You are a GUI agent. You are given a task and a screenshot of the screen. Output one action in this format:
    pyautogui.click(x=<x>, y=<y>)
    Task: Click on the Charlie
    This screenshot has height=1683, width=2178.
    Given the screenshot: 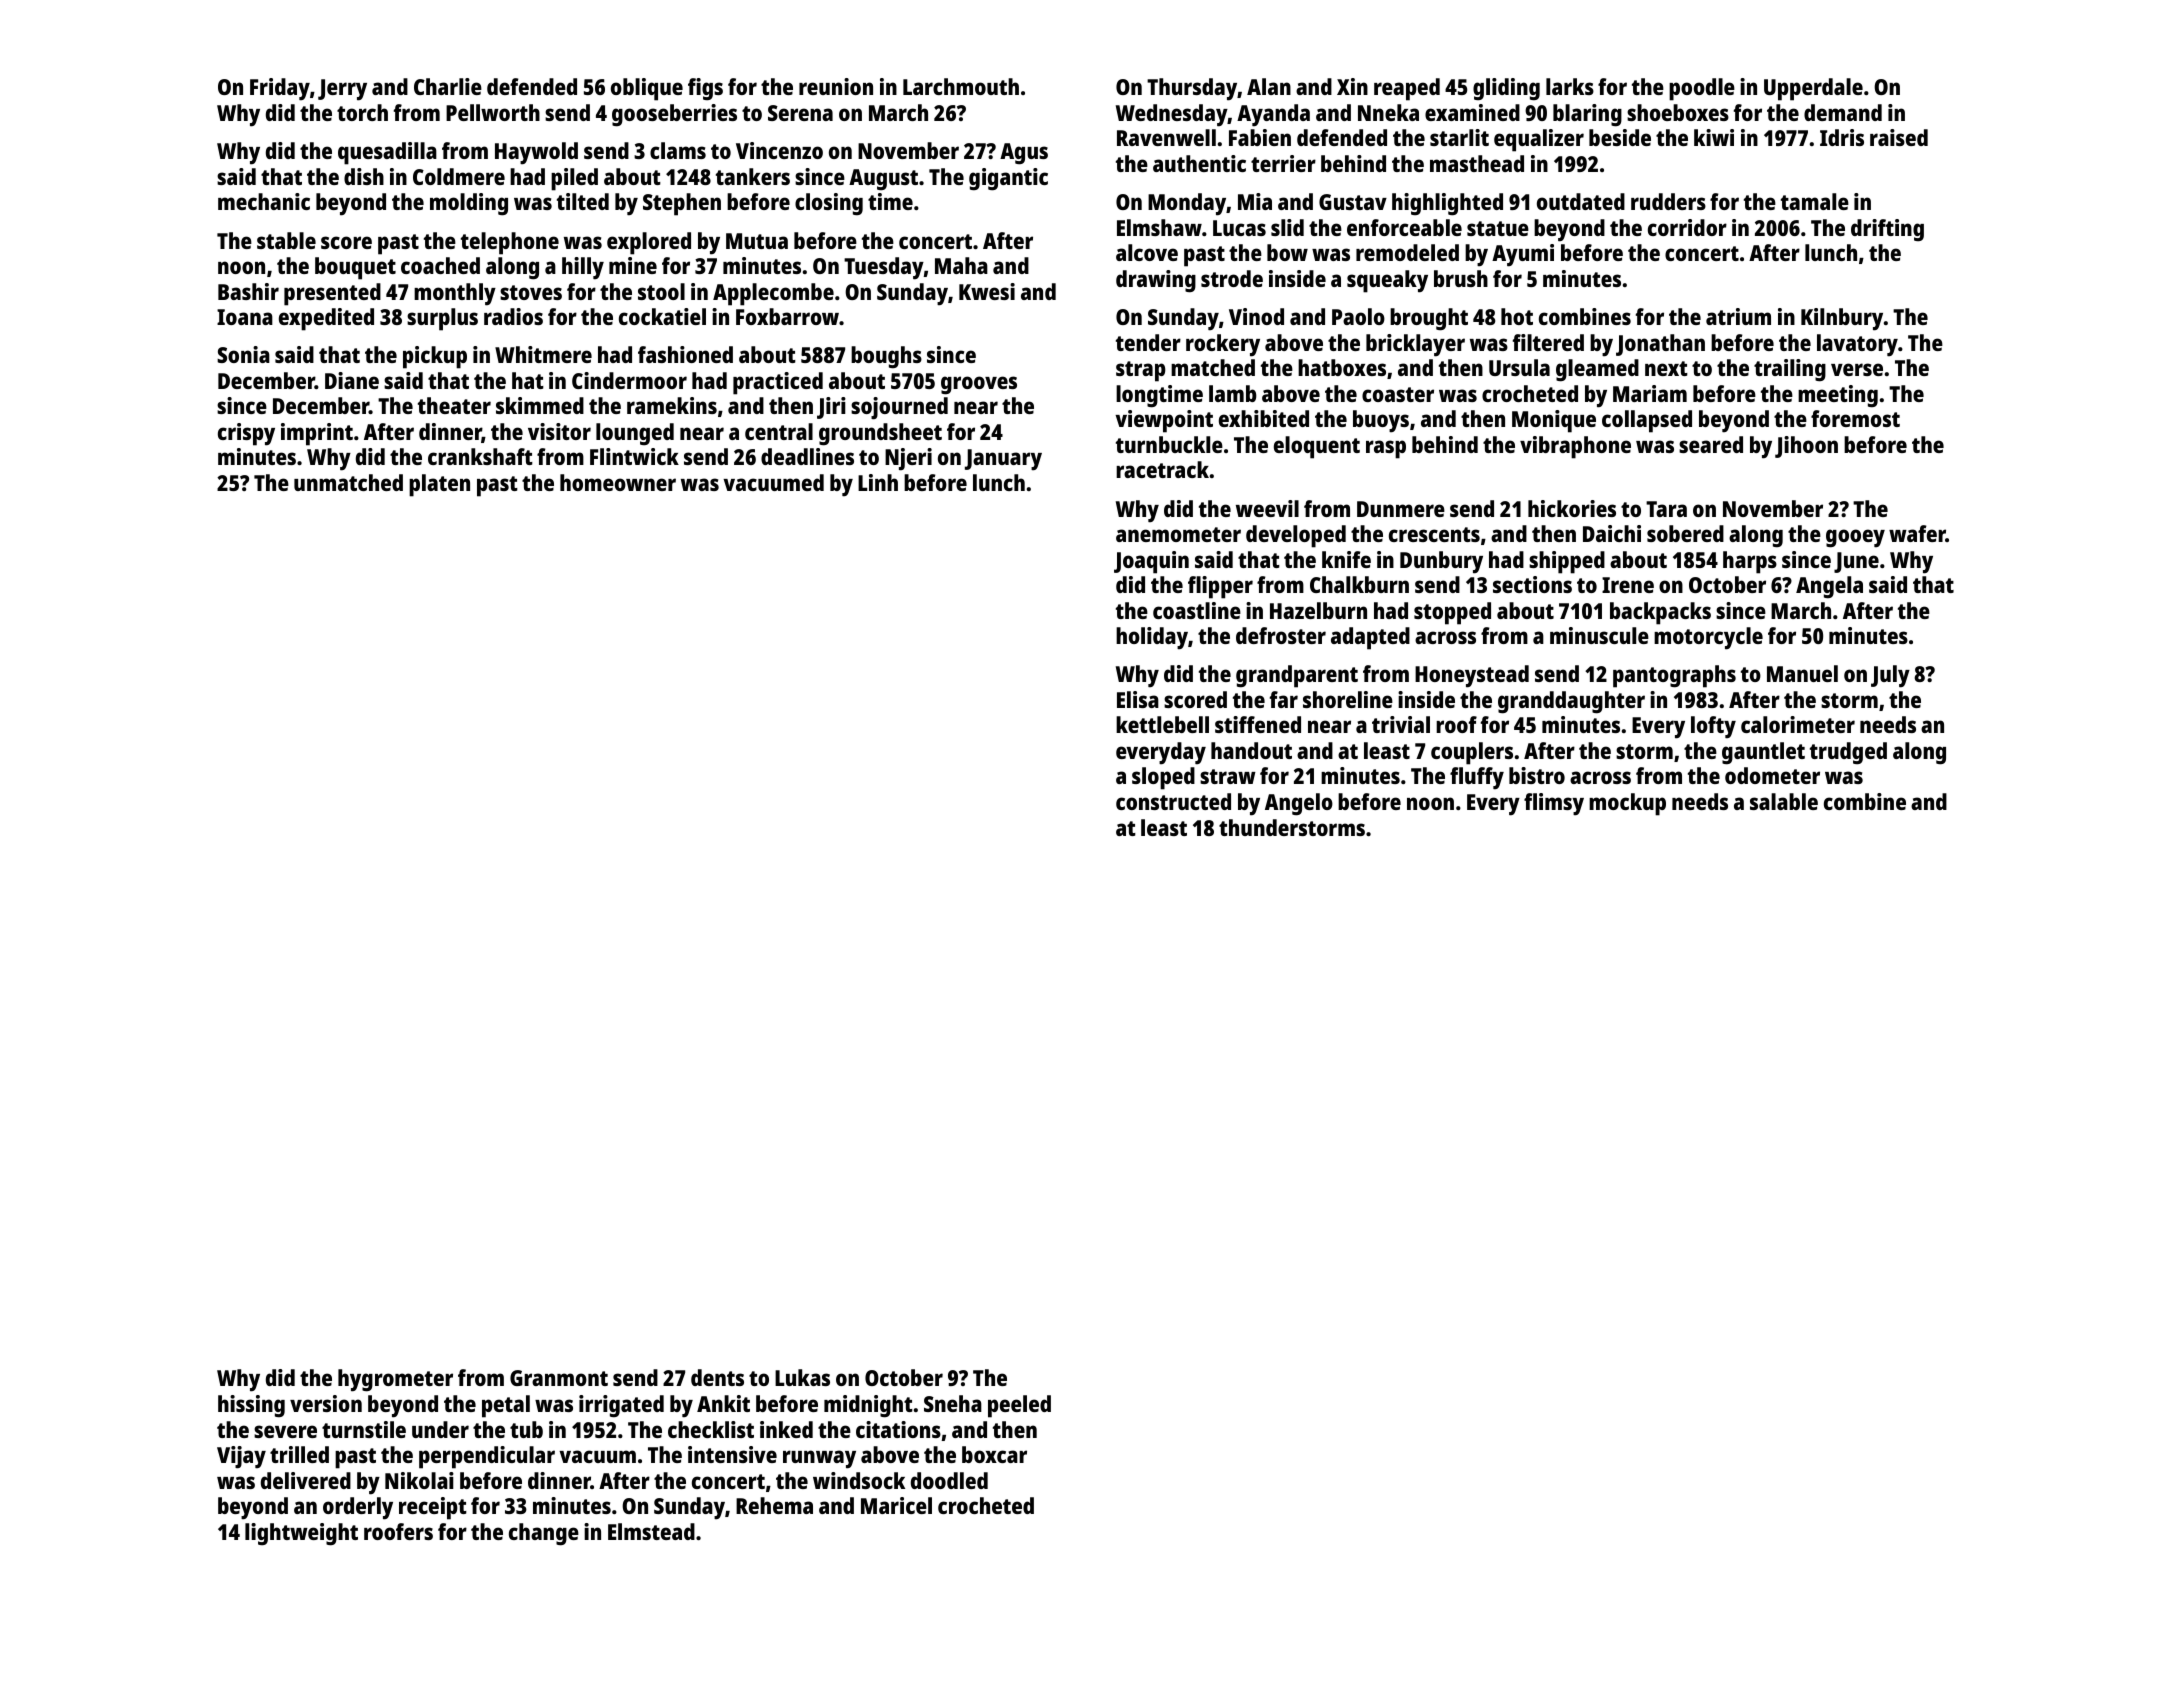 What is the action you would take?
    pyautogui.click(x=448, y=86)
